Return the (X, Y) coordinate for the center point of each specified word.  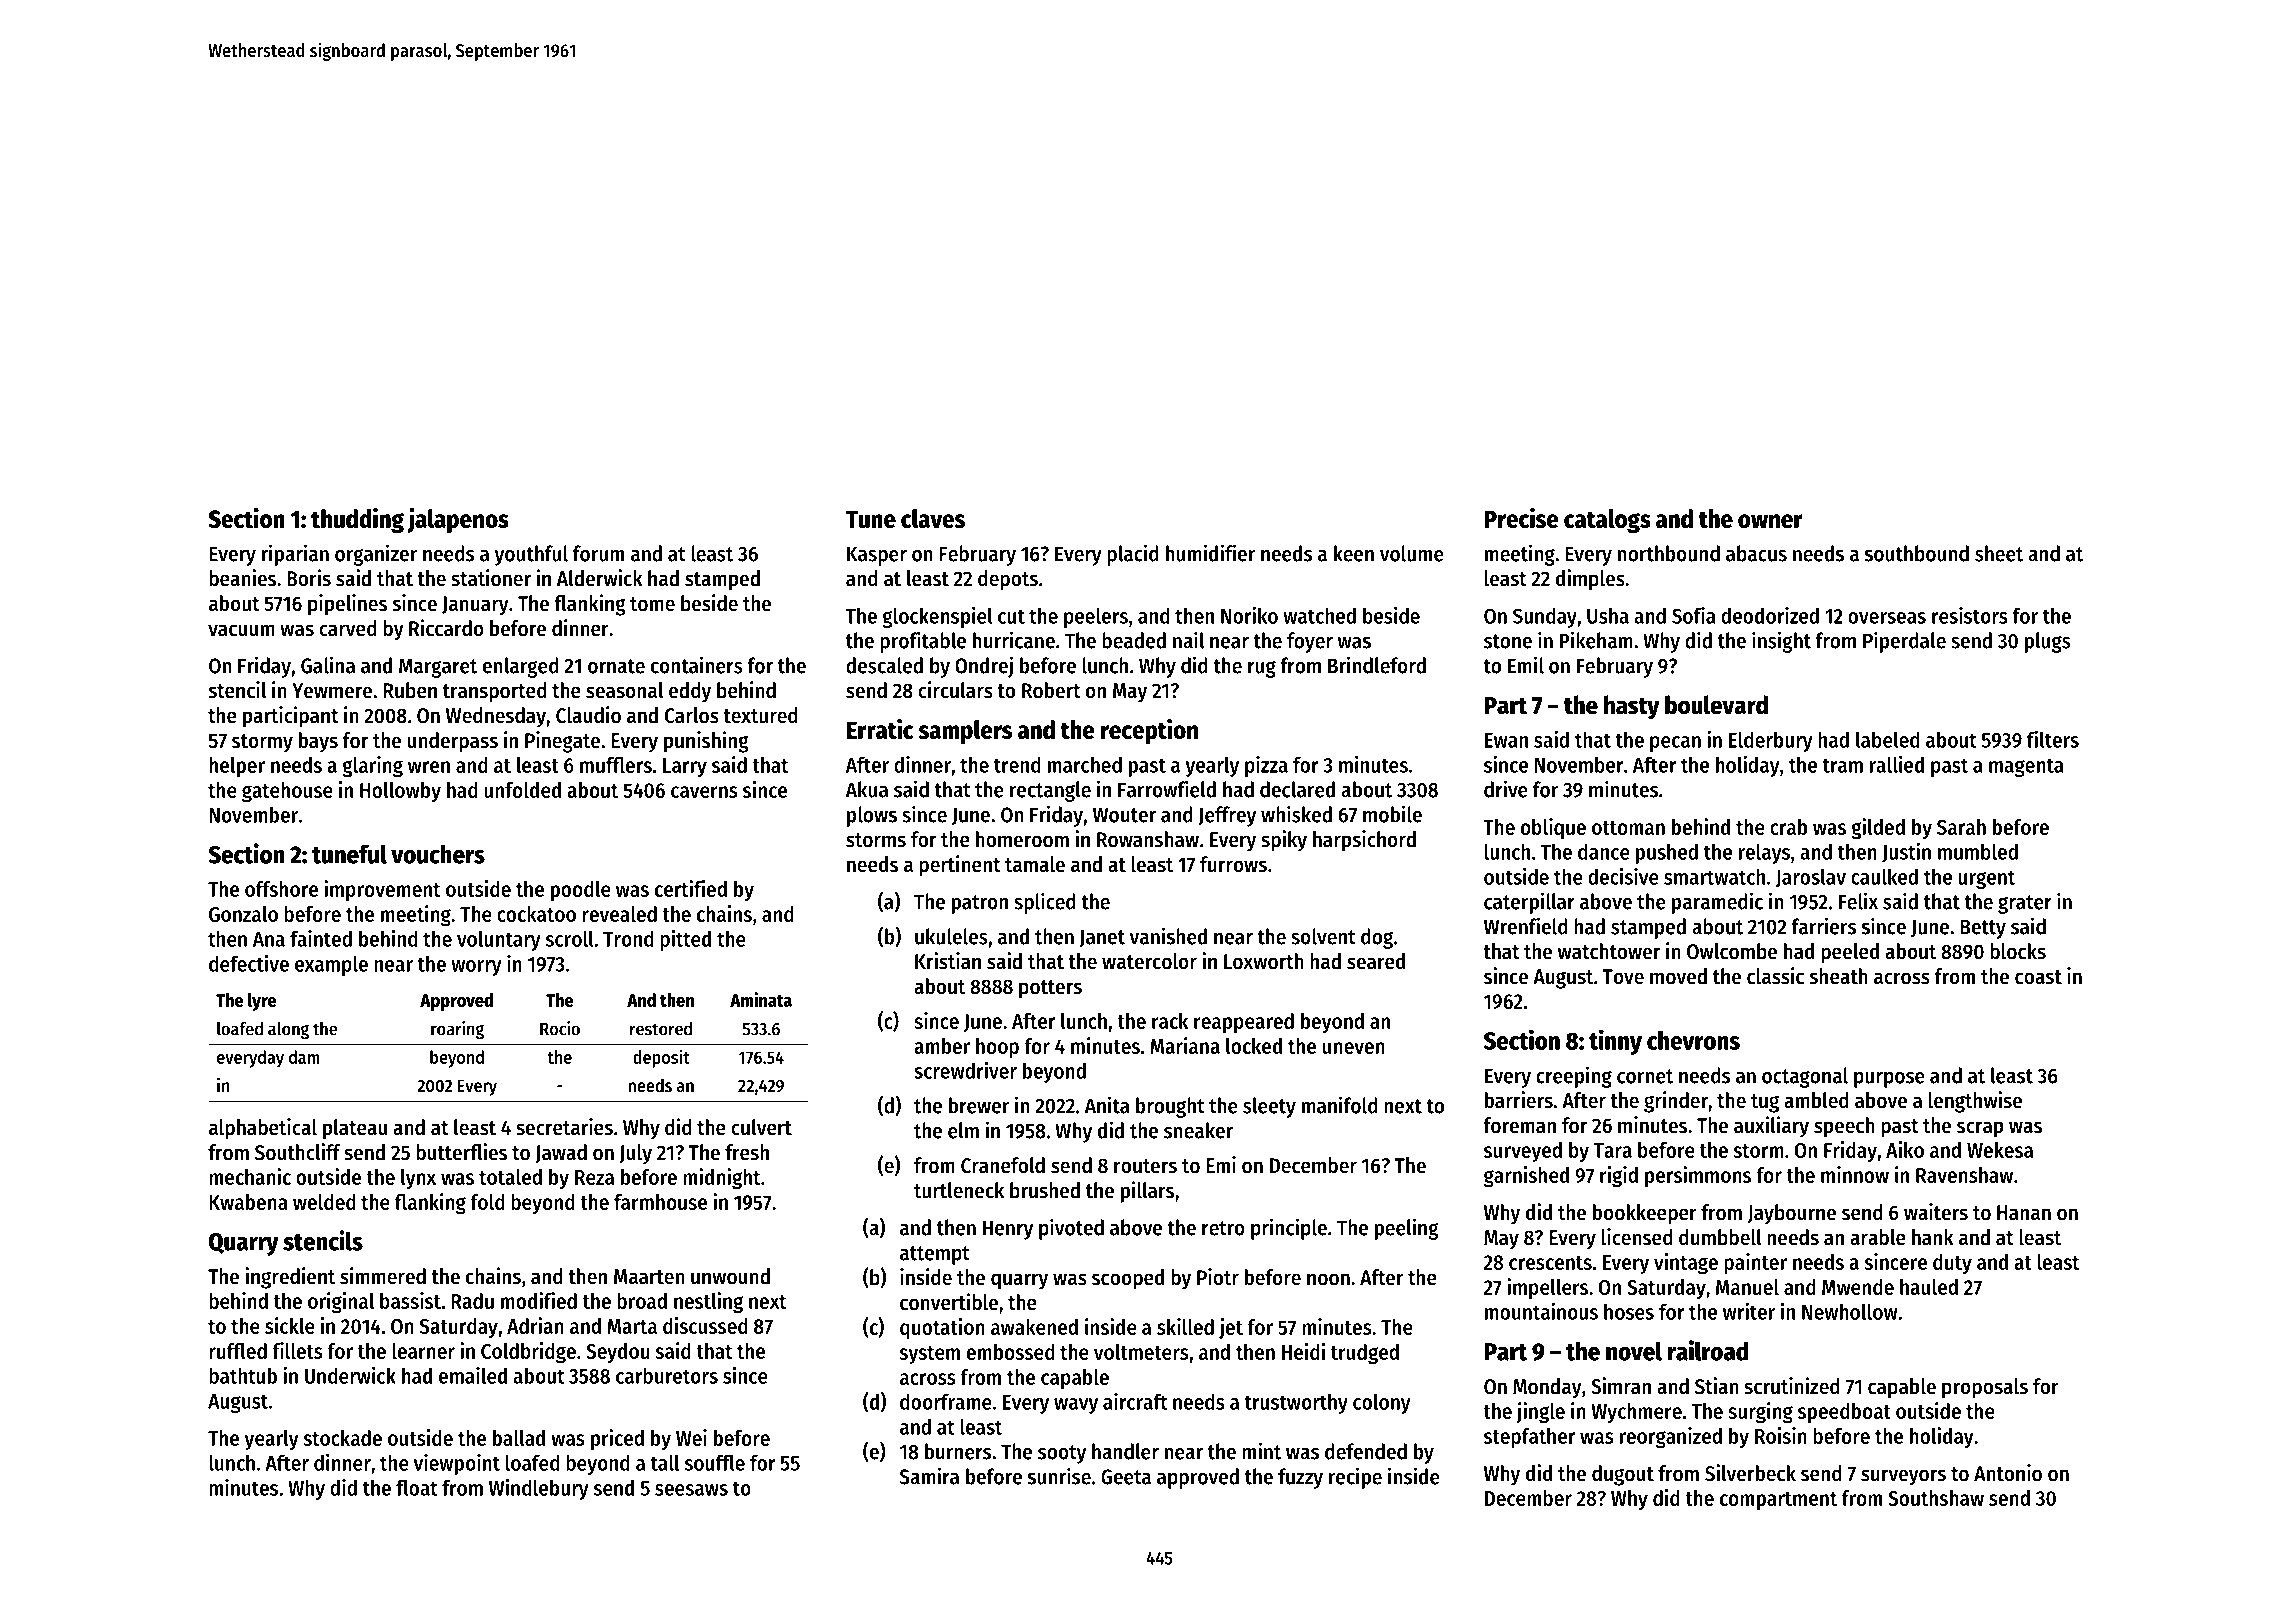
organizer (376, 555)
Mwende (1858, 1287)
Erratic (880, 729)
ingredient (290, 1278)
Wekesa (2000, 1150)
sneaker (1198, 1130)
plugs (2048, 642)
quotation (942, 1328)
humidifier (1210, 553)
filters (2053, 739)
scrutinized (1792, 1386)
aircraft (1135, 1401)
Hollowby (400, 792)
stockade (342, 1438)
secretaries (564, 1127)
